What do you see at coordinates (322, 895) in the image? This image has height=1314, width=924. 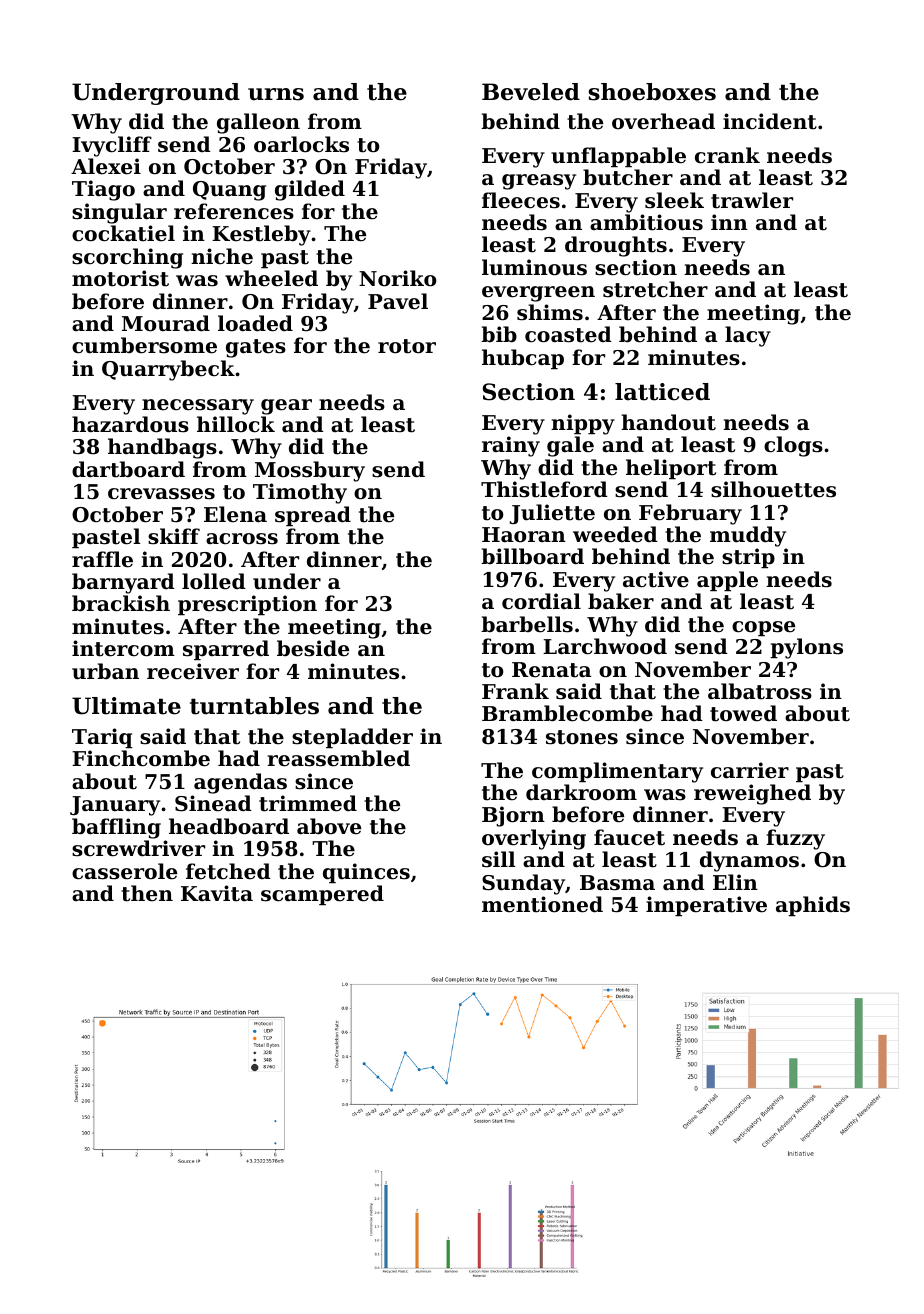 I see `scampered` at bounding box center [322, 895].
